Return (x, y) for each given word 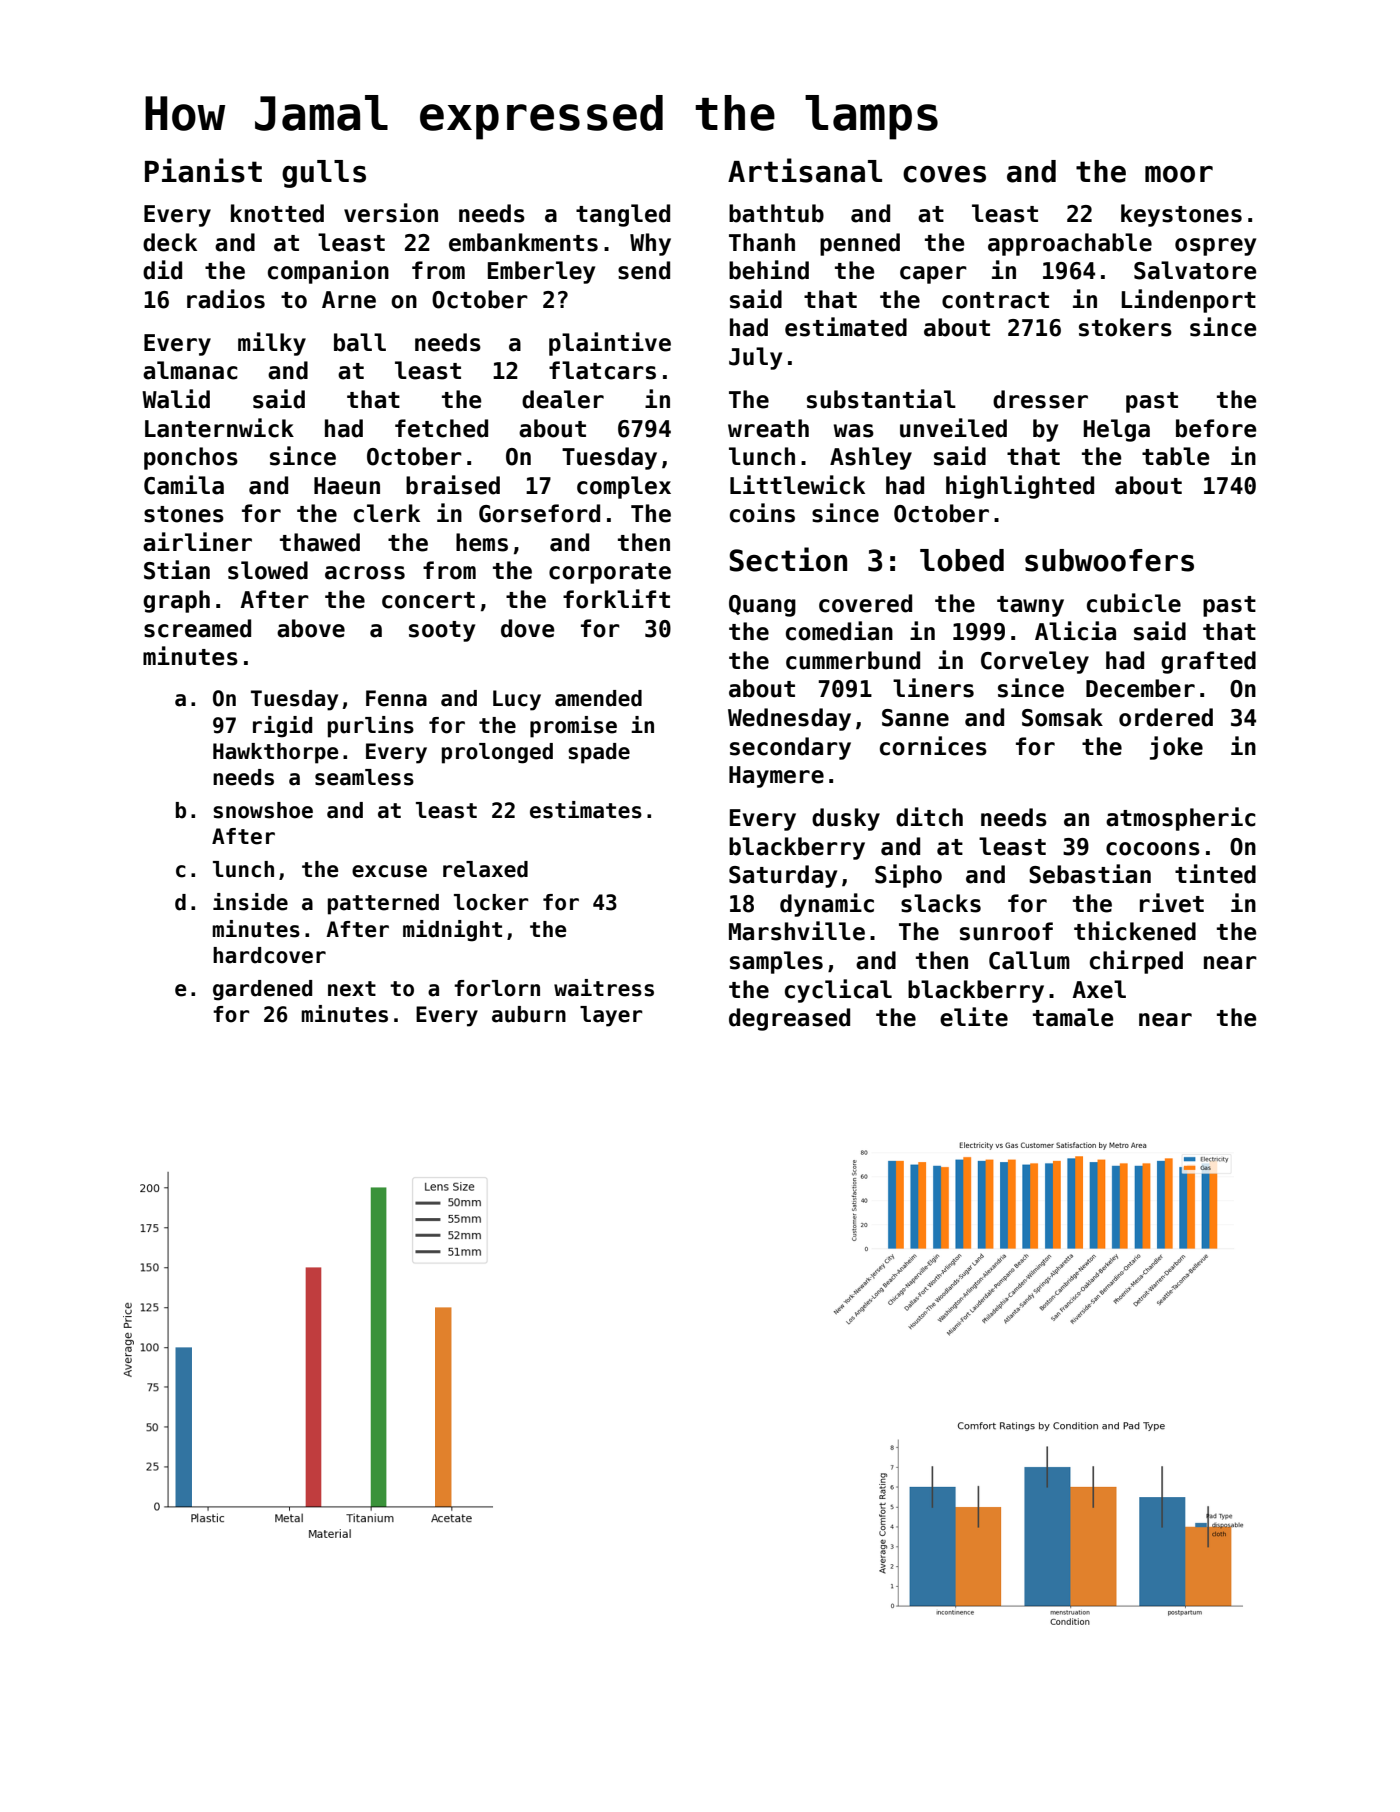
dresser (1040, 399)
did (162, 270)
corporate (610, 573)
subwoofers (1109, 560)
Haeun (347, 486)
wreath (768, 428)
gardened (262, 990)
